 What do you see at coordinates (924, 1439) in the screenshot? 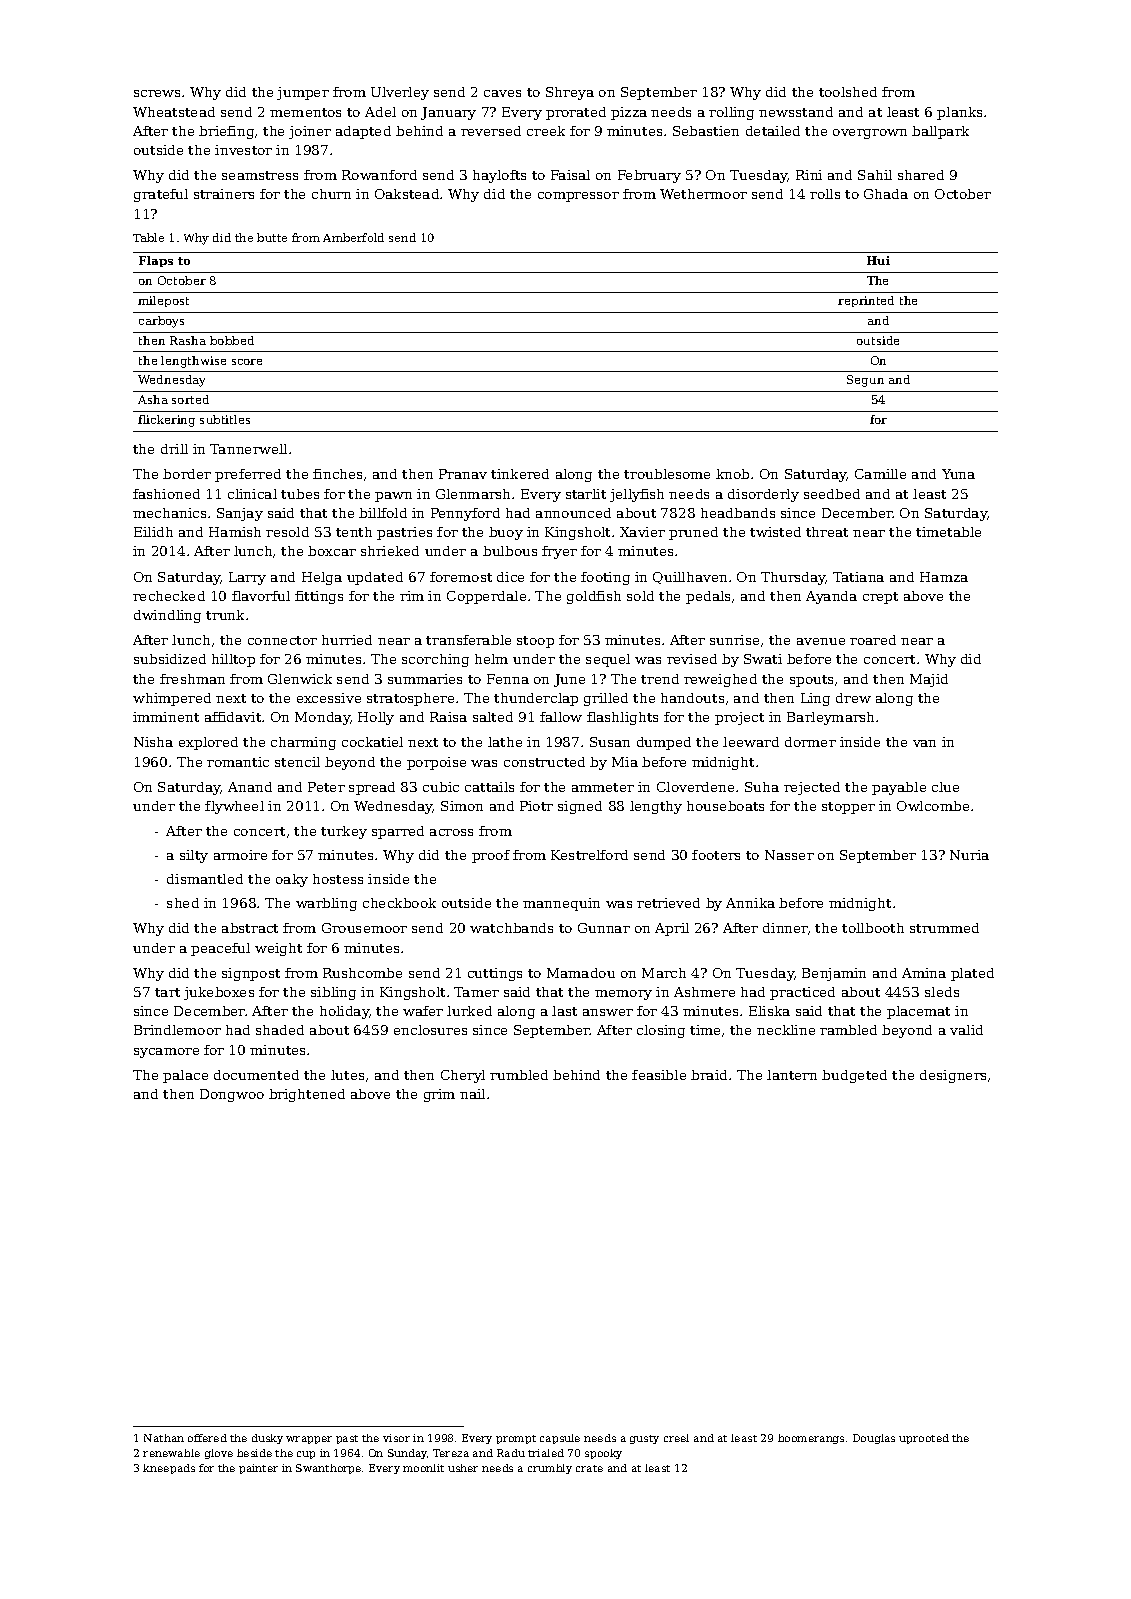
I see `uprooted` at bounding box center [924, 1439].
